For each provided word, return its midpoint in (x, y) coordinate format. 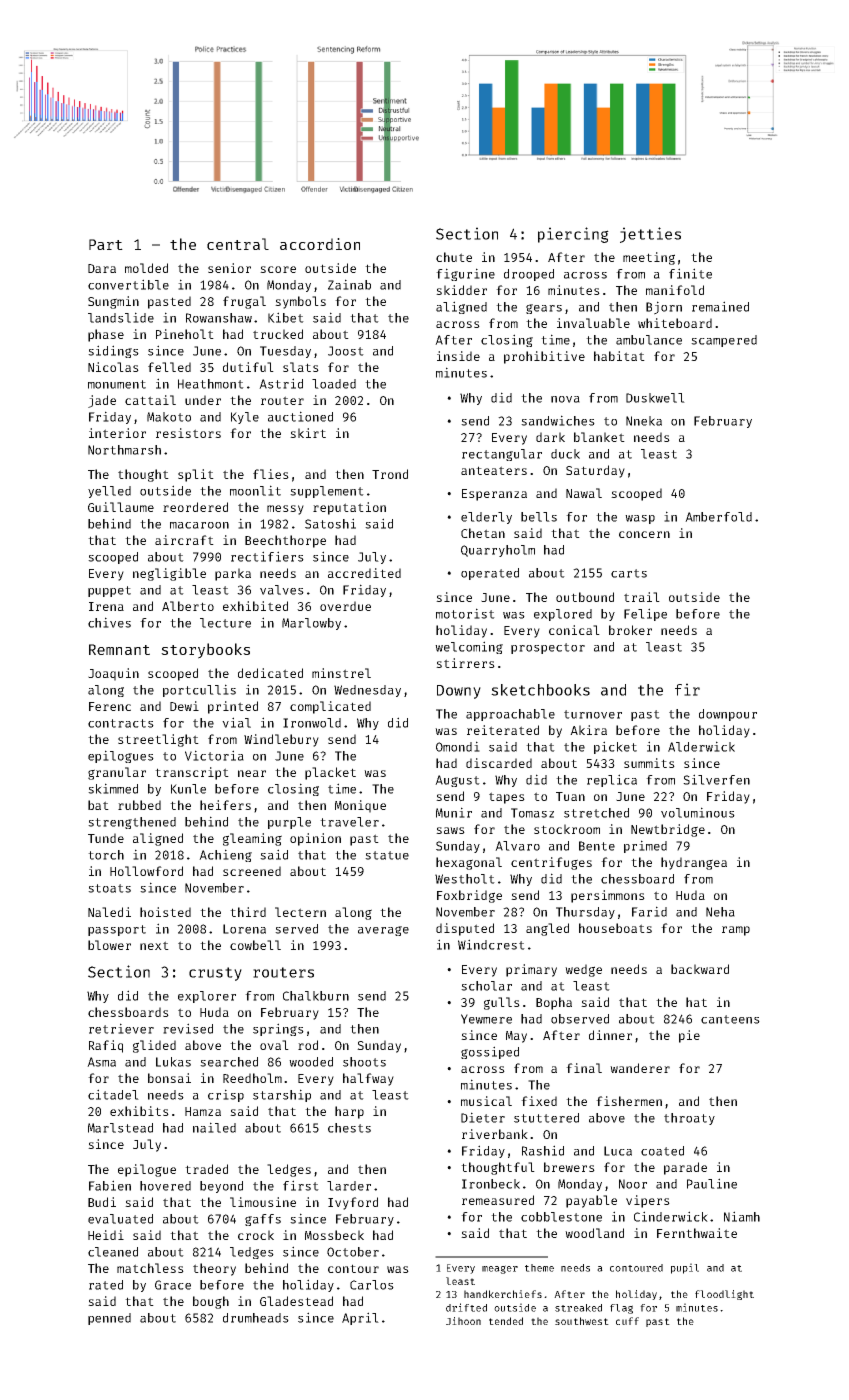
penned (109, 1319)
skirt (308, 433)
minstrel (341, 673)
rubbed (139, 805)
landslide (121, 317)
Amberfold (718, 517)
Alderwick (701, 746)
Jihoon (463, 1321)
